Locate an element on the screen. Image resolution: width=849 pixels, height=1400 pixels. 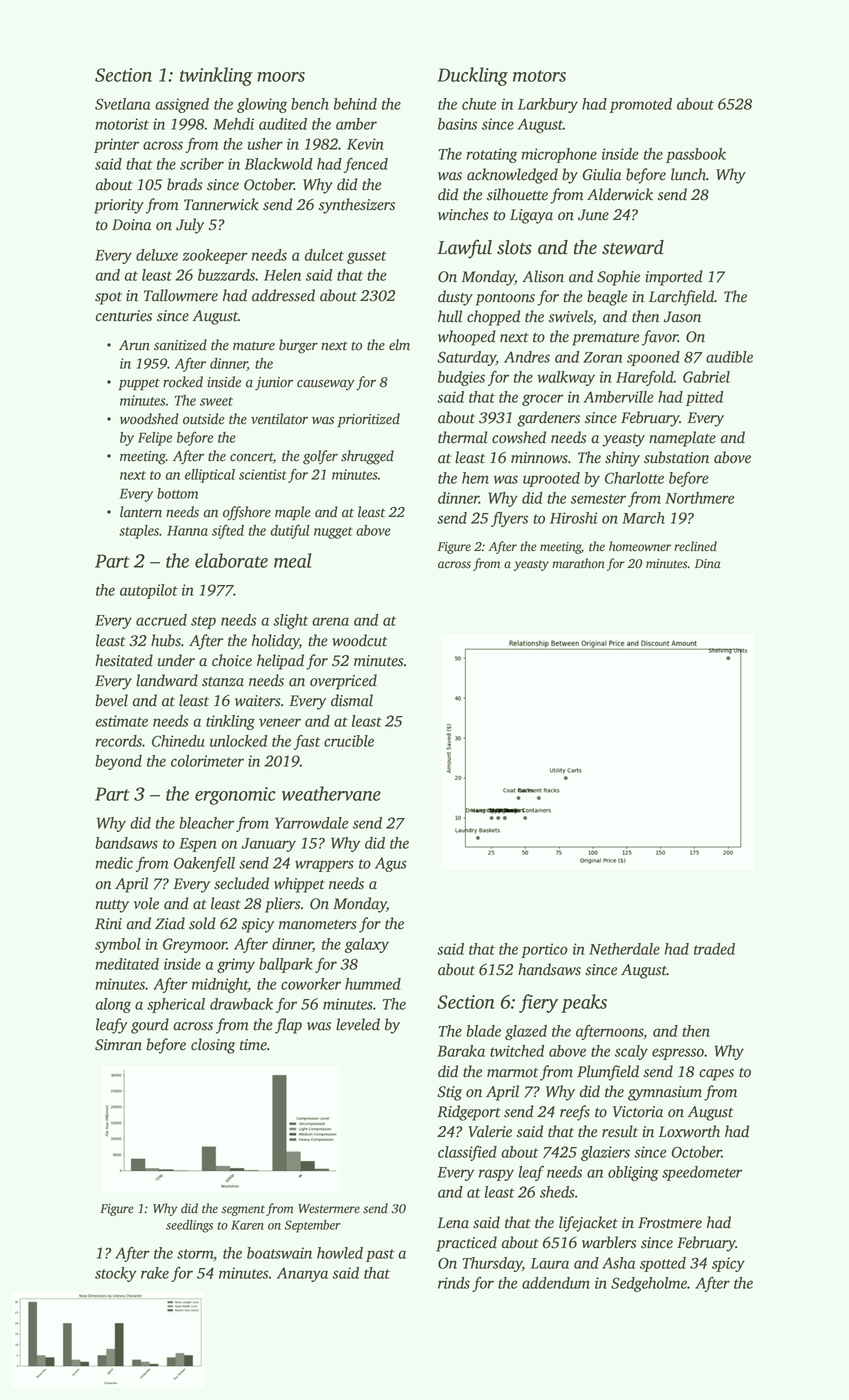
storm is located at coordinates (195, 1254).
